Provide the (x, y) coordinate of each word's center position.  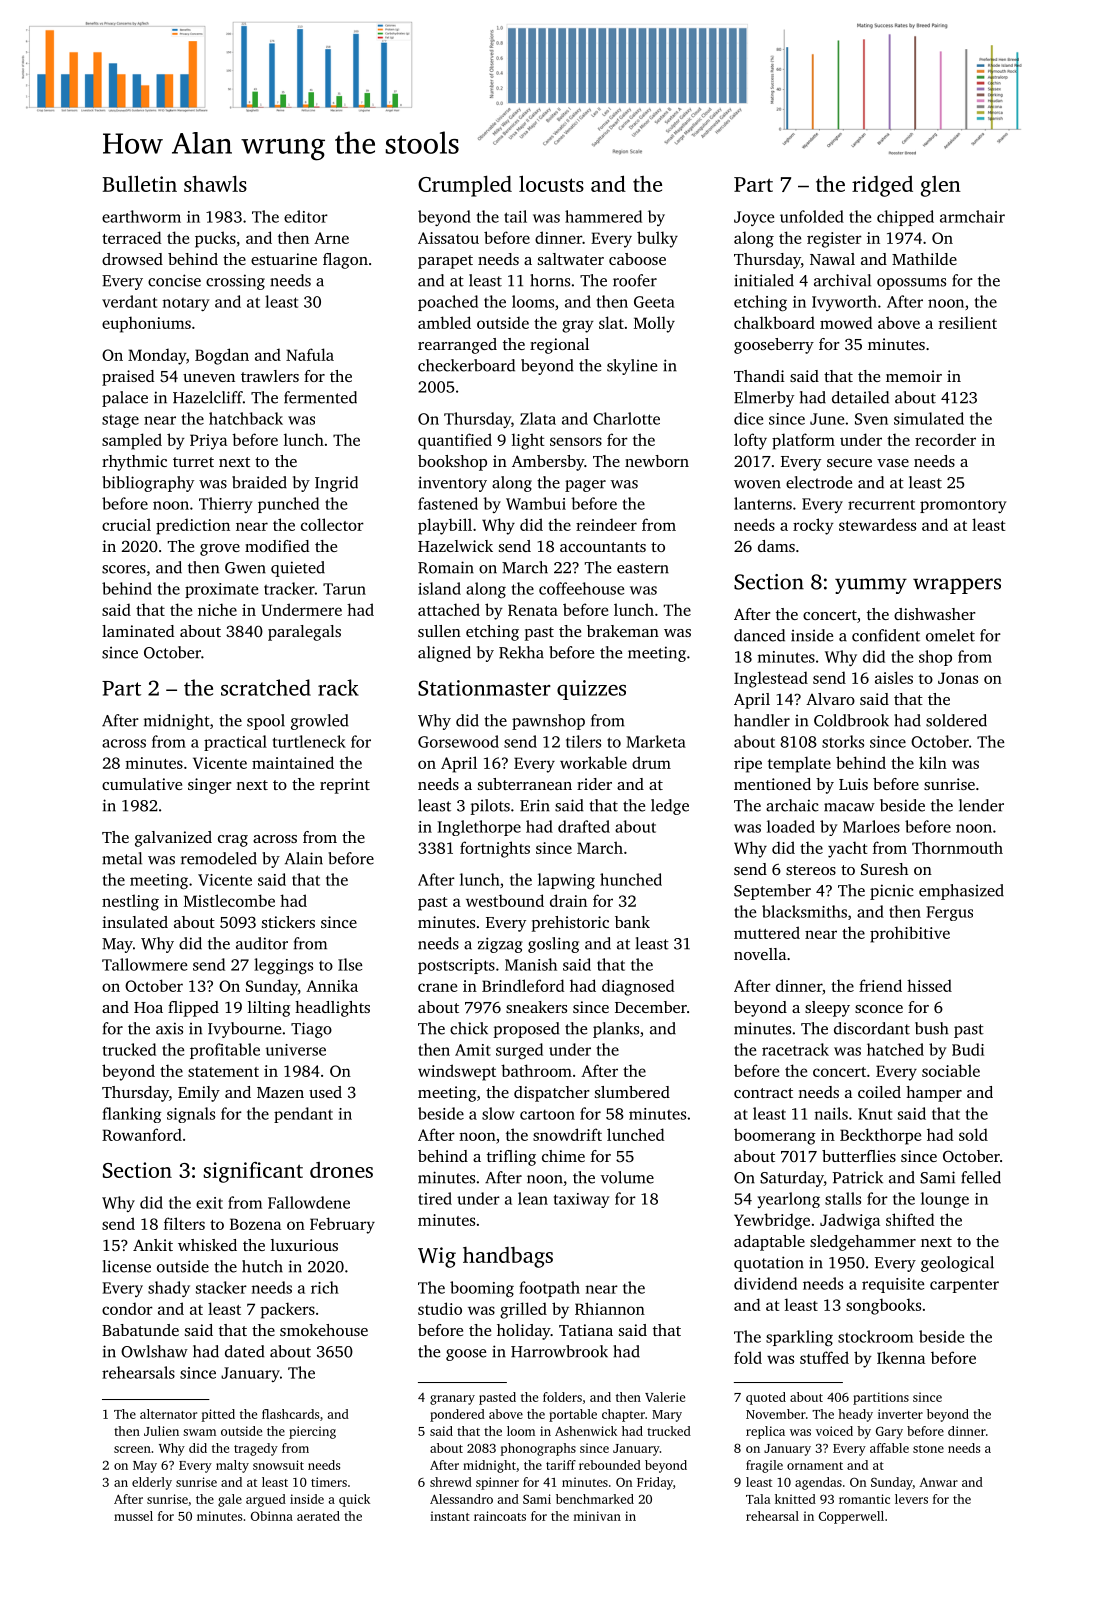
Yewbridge (772, 1221)
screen (132, 1449)
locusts (551, 183)
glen (941, 186)
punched (288, 505)
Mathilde (924, 259)
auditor (262, 943)
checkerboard (466, 365)
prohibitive (910, 934)
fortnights (495, 849)
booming (482, 1289)
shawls (215, 183)
